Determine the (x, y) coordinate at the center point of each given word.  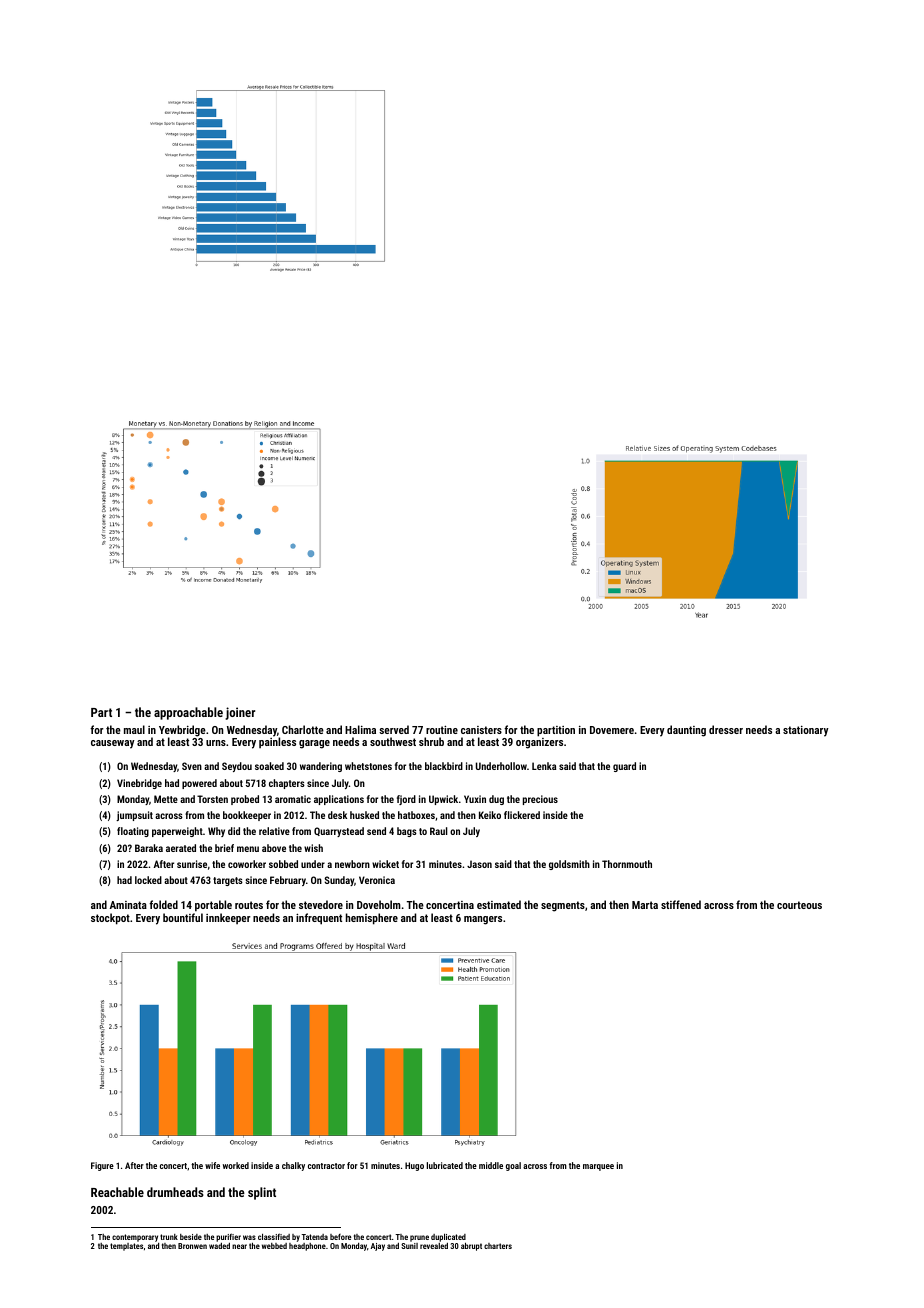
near (239, 1246)
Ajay (377, 1247)
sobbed (283, 864)
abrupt (471, 1246)
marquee (598, 1167)
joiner (240, 713)
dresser (726, 729)
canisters (481, 730)
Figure (102, 1166)
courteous (799, 905)
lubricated (445, 1165)
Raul (439, 831)
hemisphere (372, 919)
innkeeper (228, 918)
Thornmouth (627, 864)
